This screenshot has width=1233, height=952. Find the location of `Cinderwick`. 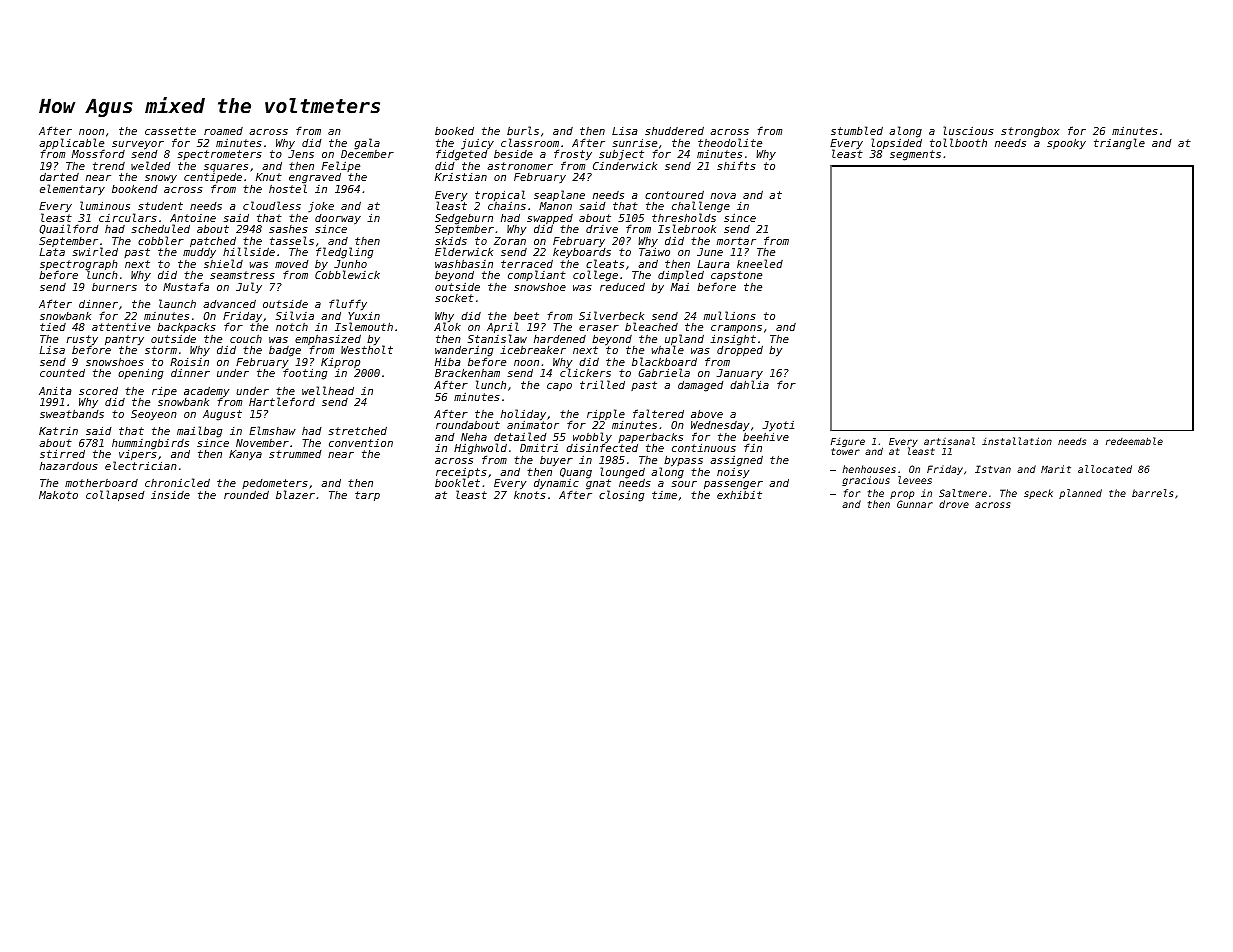

Cinderwick is located at coordinates (625, 166).
